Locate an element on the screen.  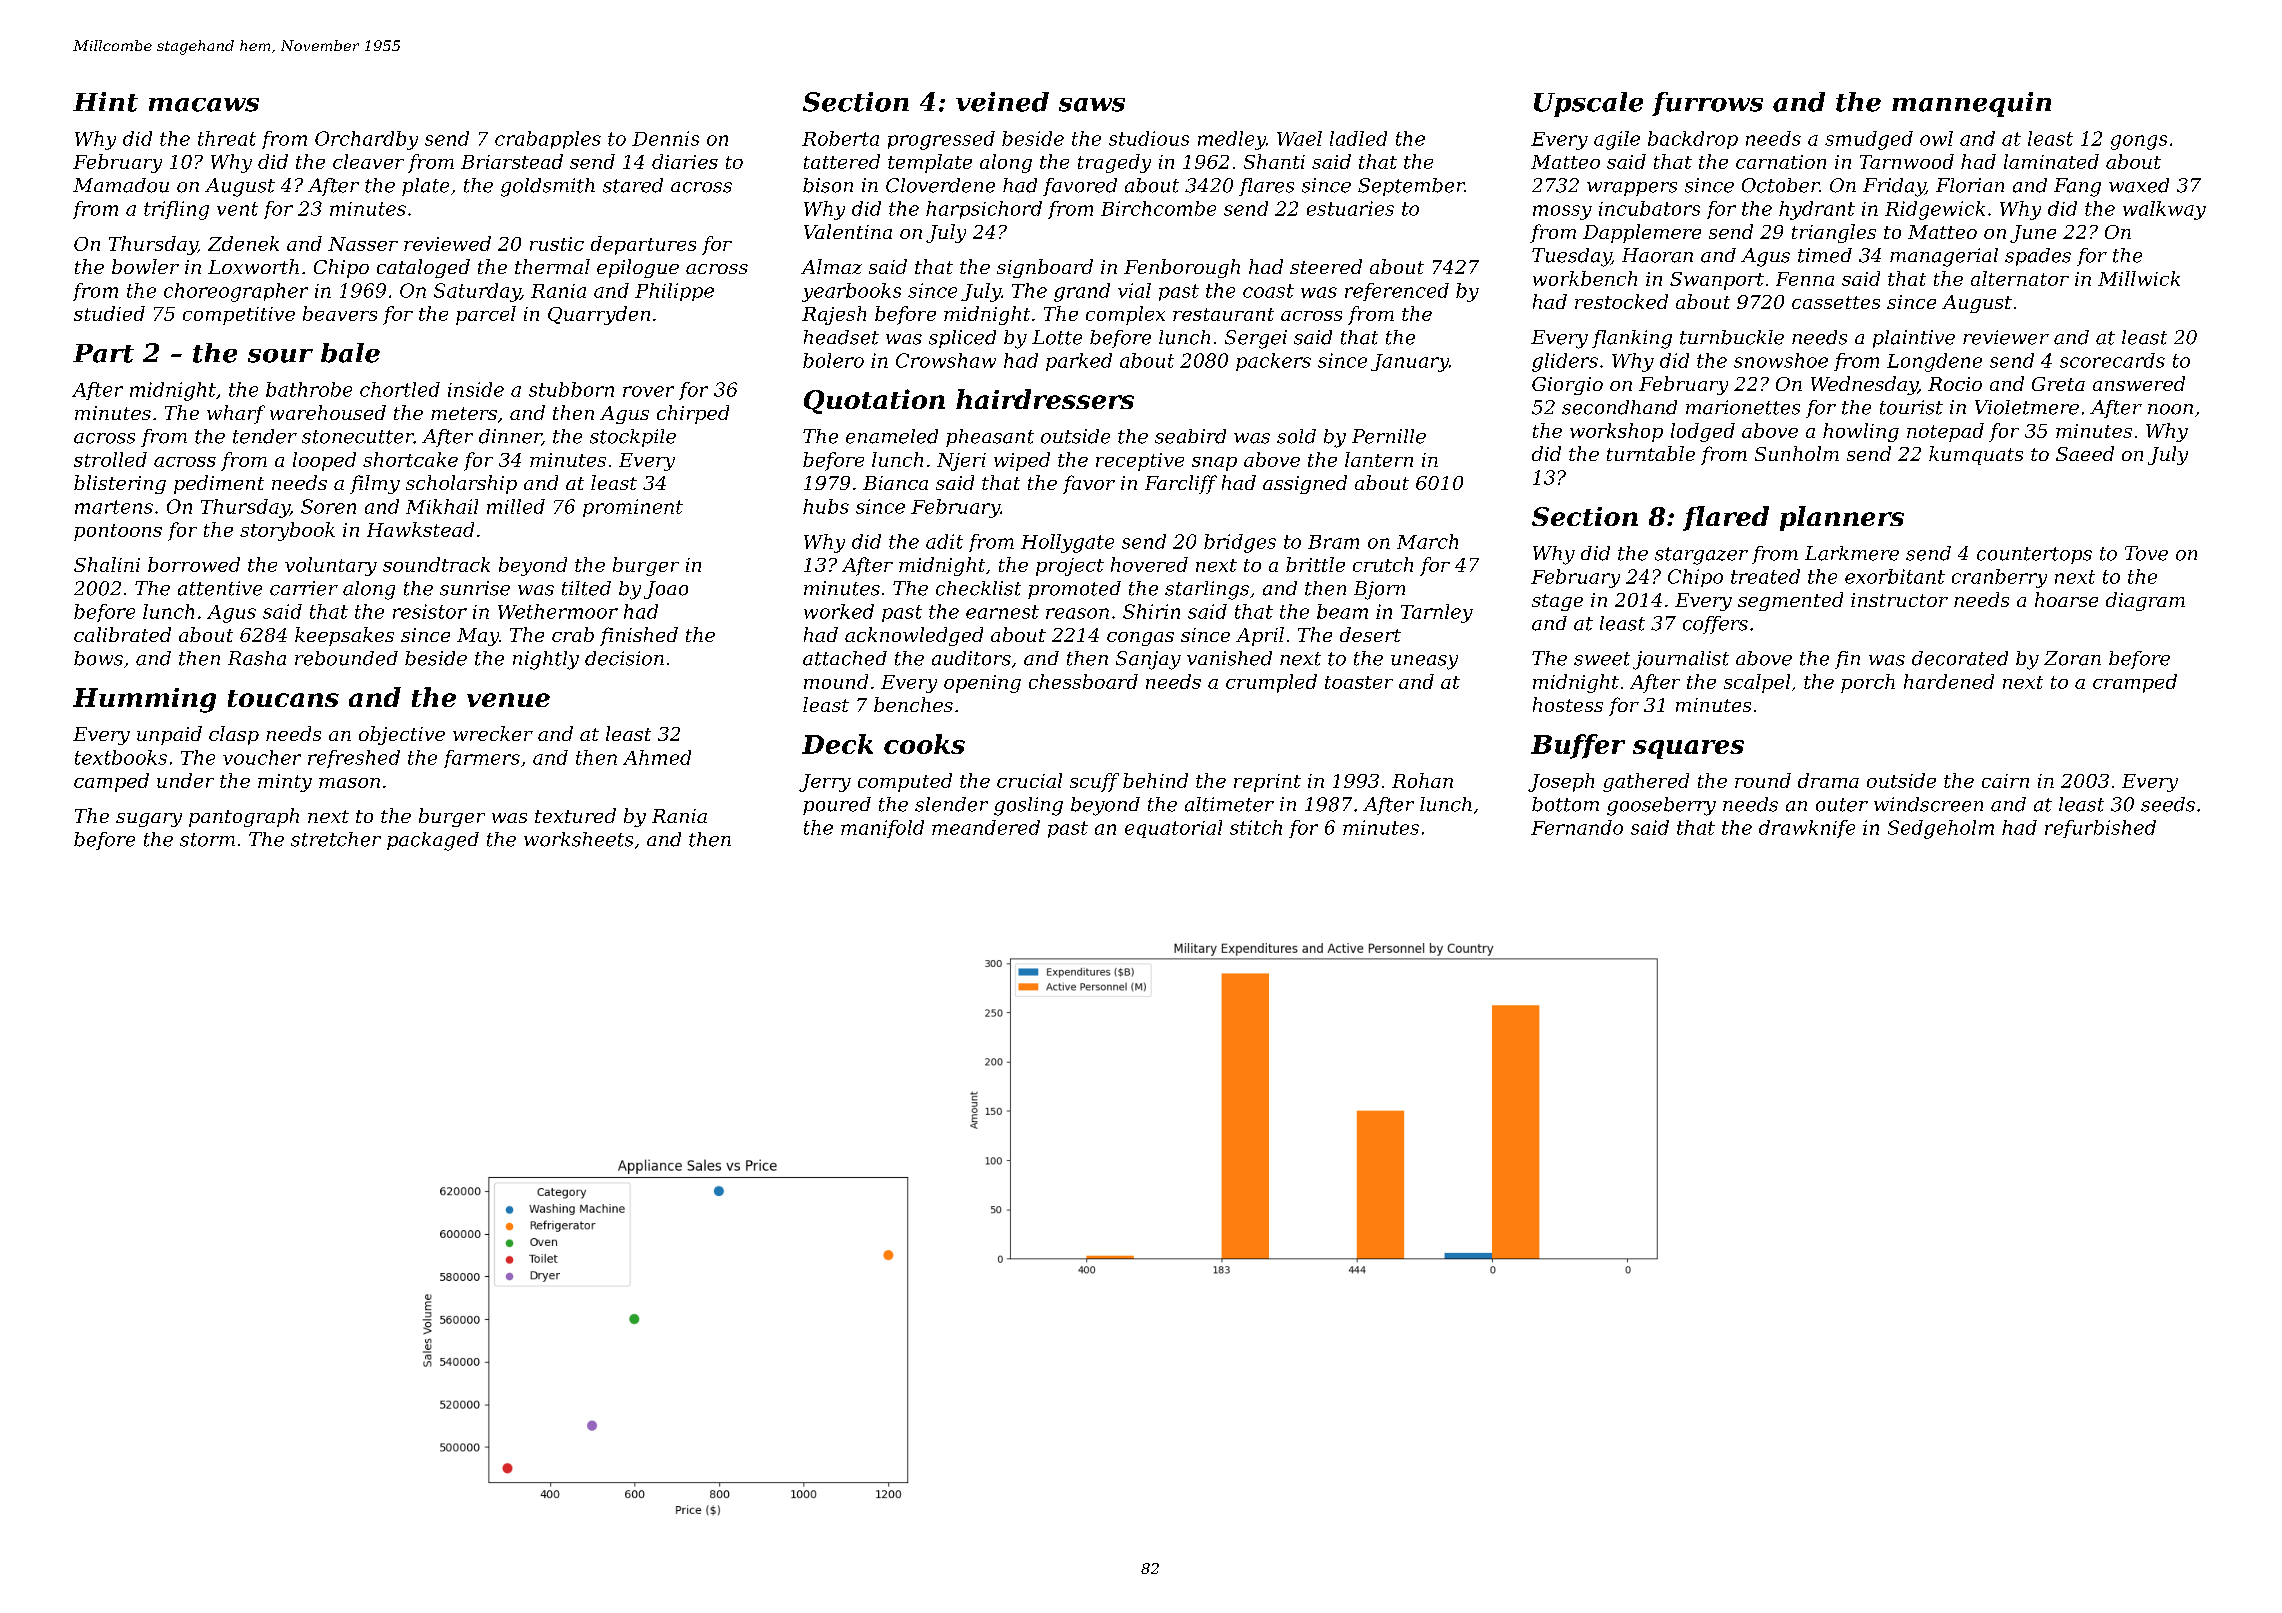
prominent is located at coordinates (633, 508).
